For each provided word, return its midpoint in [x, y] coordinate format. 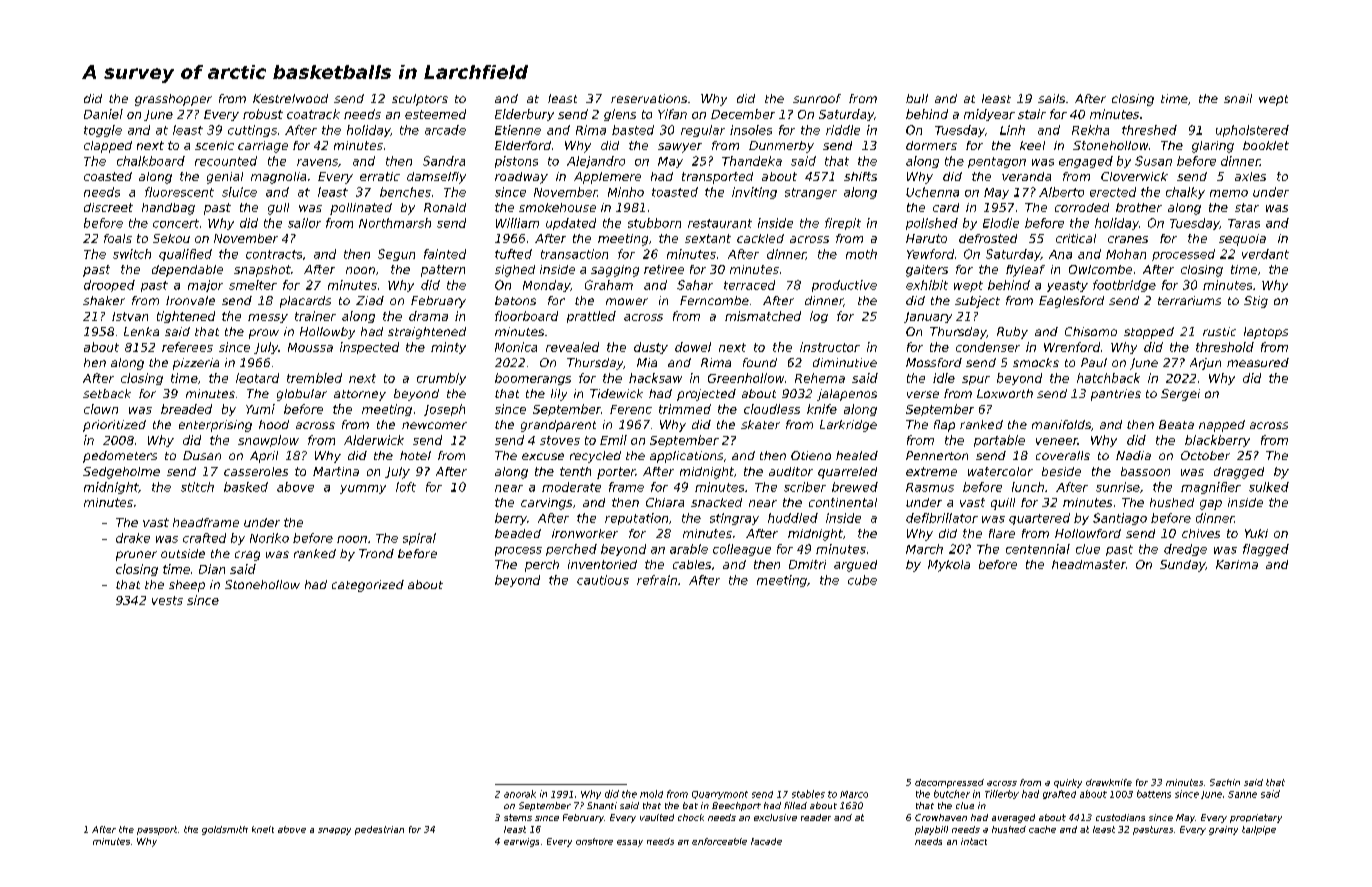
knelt [263, 829]
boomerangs [533, 379]
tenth [575, 471]
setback [107, 393]
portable [999, 441]
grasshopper [173, 100]
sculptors [420, 100]
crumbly [441, 379]
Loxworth [1005, 393]
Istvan [130, 316]
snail [1238, 98]
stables [808, 794]
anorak [520, 794]
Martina [336, 471]
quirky [1068, 783]
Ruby [1012, 333]
